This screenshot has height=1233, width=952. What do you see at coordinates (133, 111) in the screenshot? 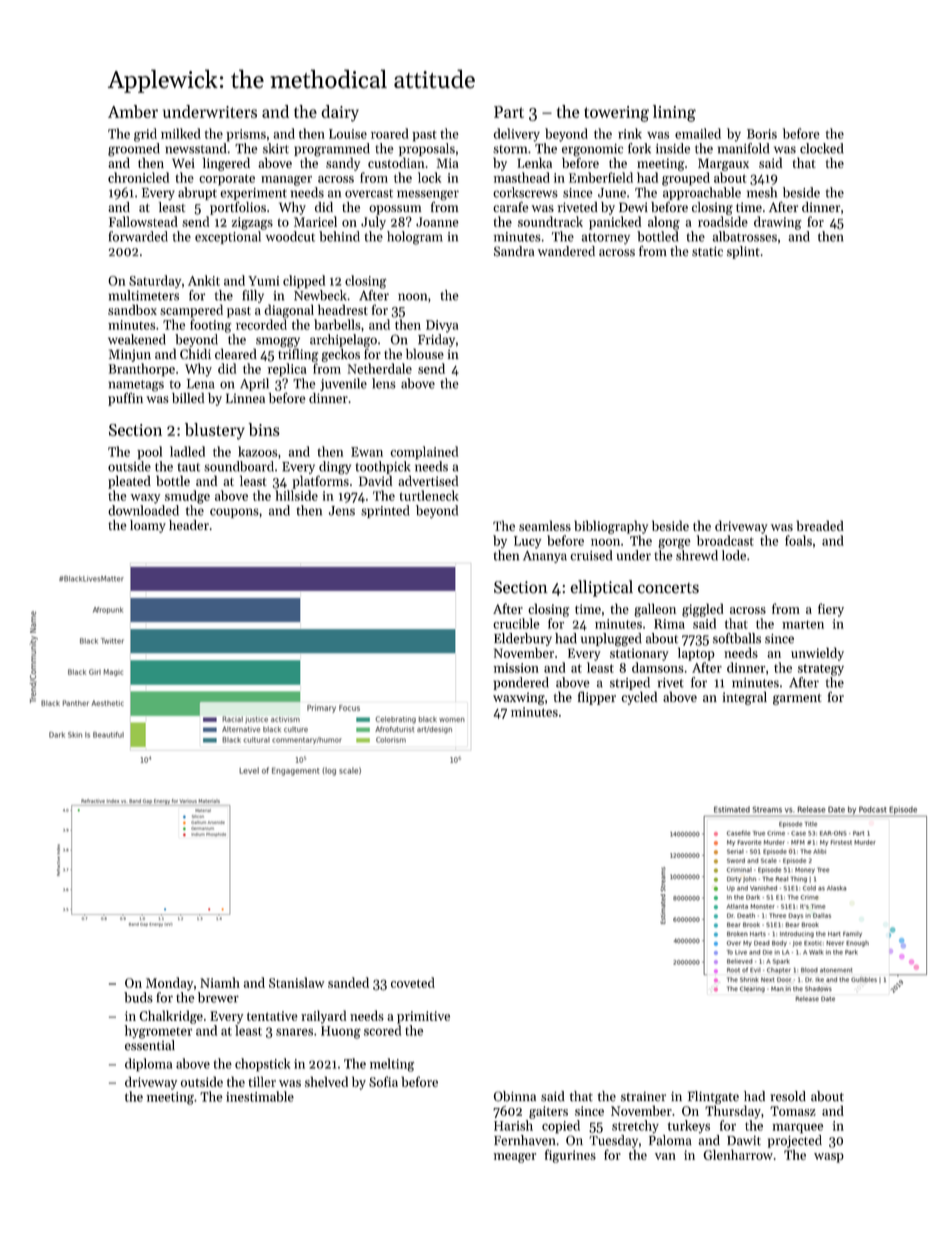
I see `Amber` at bounding box center [133, 111].
